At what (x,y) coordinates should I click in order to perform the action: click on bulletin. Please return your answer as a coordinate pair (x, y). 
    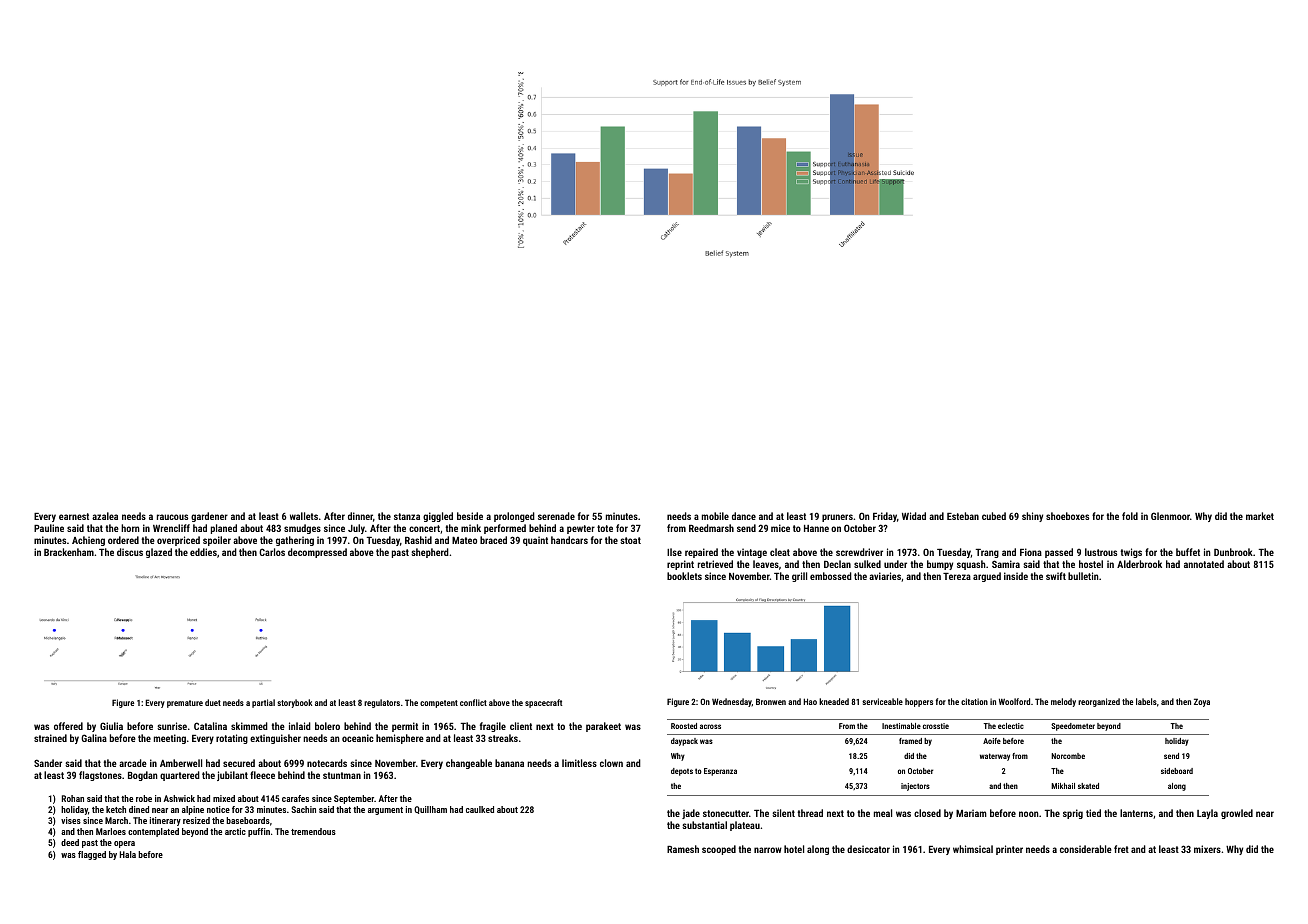
    Looking at the image, I should click on (1083, 576).
